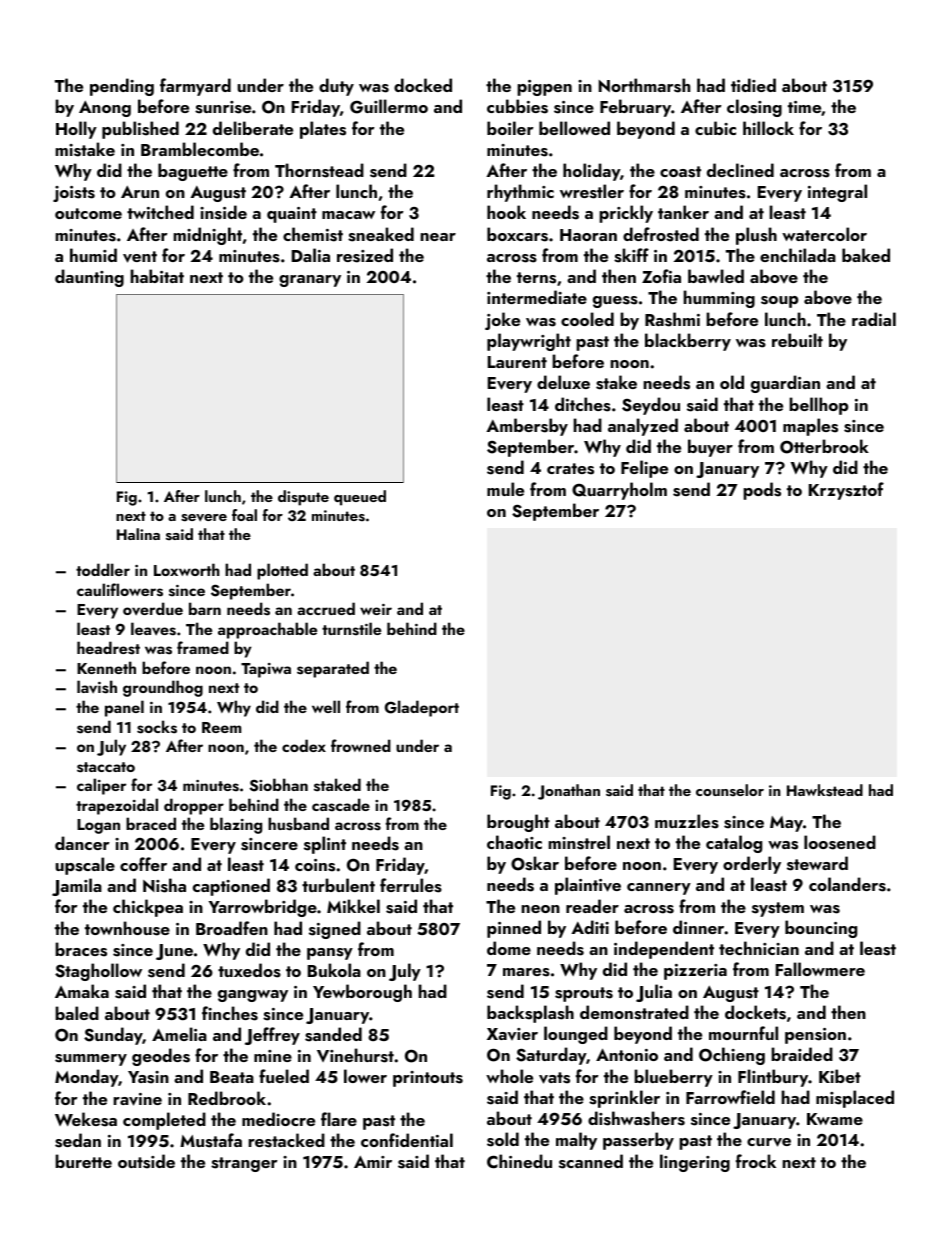 The image size is (952, 1233). What do you see at coordinates (361, 745) in the screenshot?
I see `frowned` at bounding box center [361, 745].
